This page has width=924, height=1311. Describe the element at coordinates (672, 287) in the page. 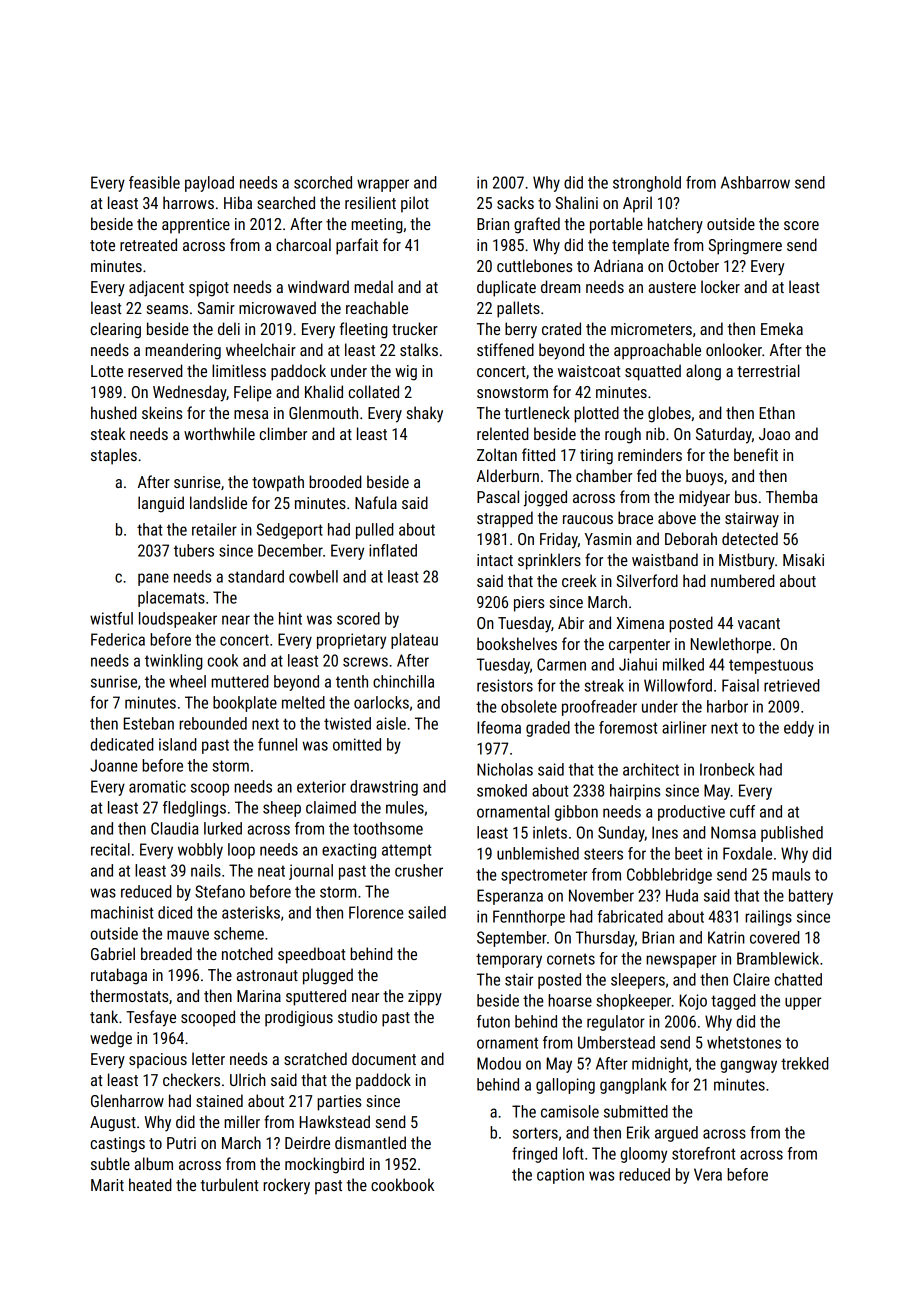

I see `austere` at that location.
